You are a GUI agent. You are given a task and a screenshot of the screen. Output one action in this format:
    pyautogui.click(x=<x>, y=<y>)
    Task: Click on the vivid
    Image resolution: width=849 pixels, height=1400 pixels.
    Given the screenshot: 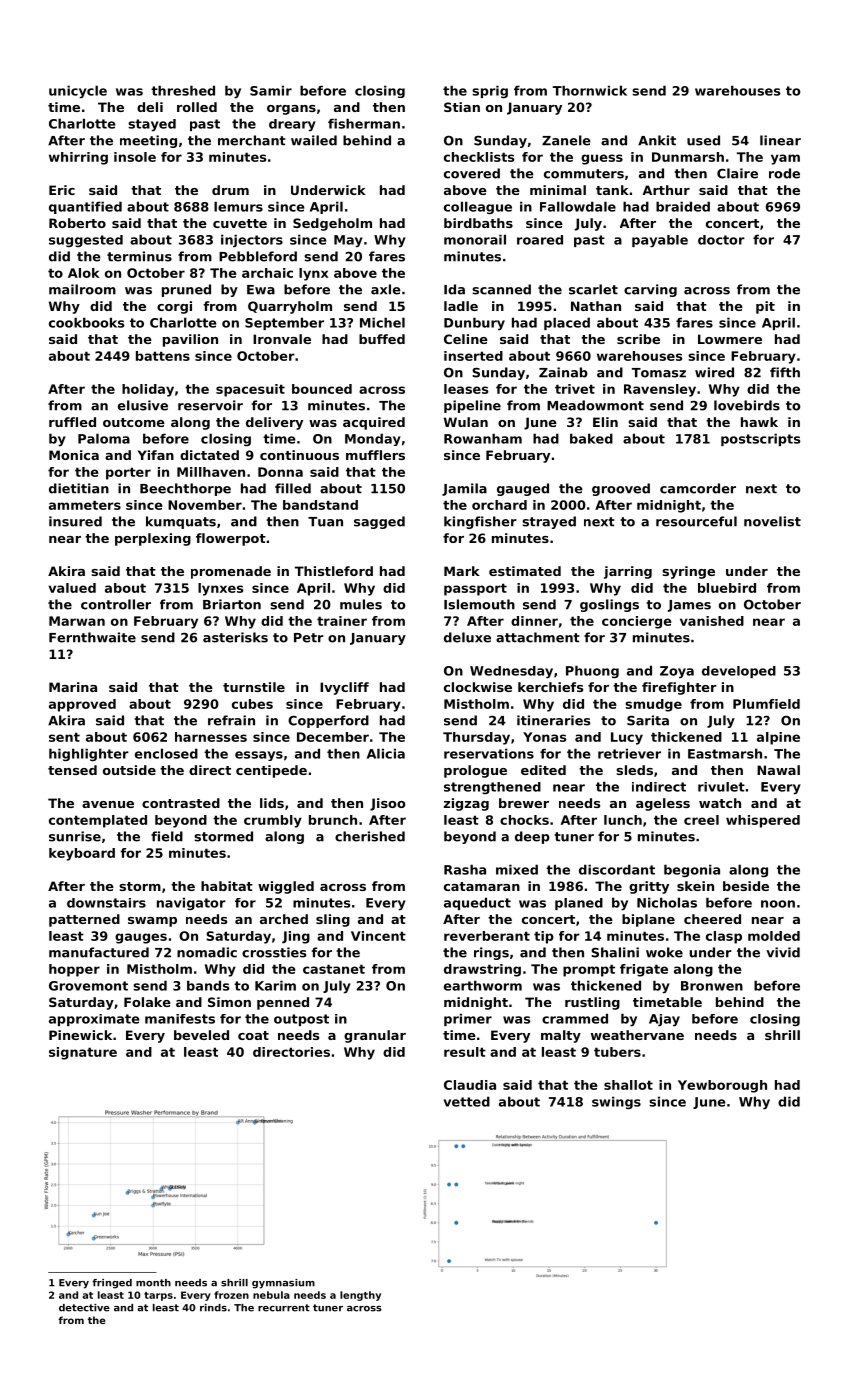 What is the action you would take?
    pyautogui.click(x=783, y=952)
